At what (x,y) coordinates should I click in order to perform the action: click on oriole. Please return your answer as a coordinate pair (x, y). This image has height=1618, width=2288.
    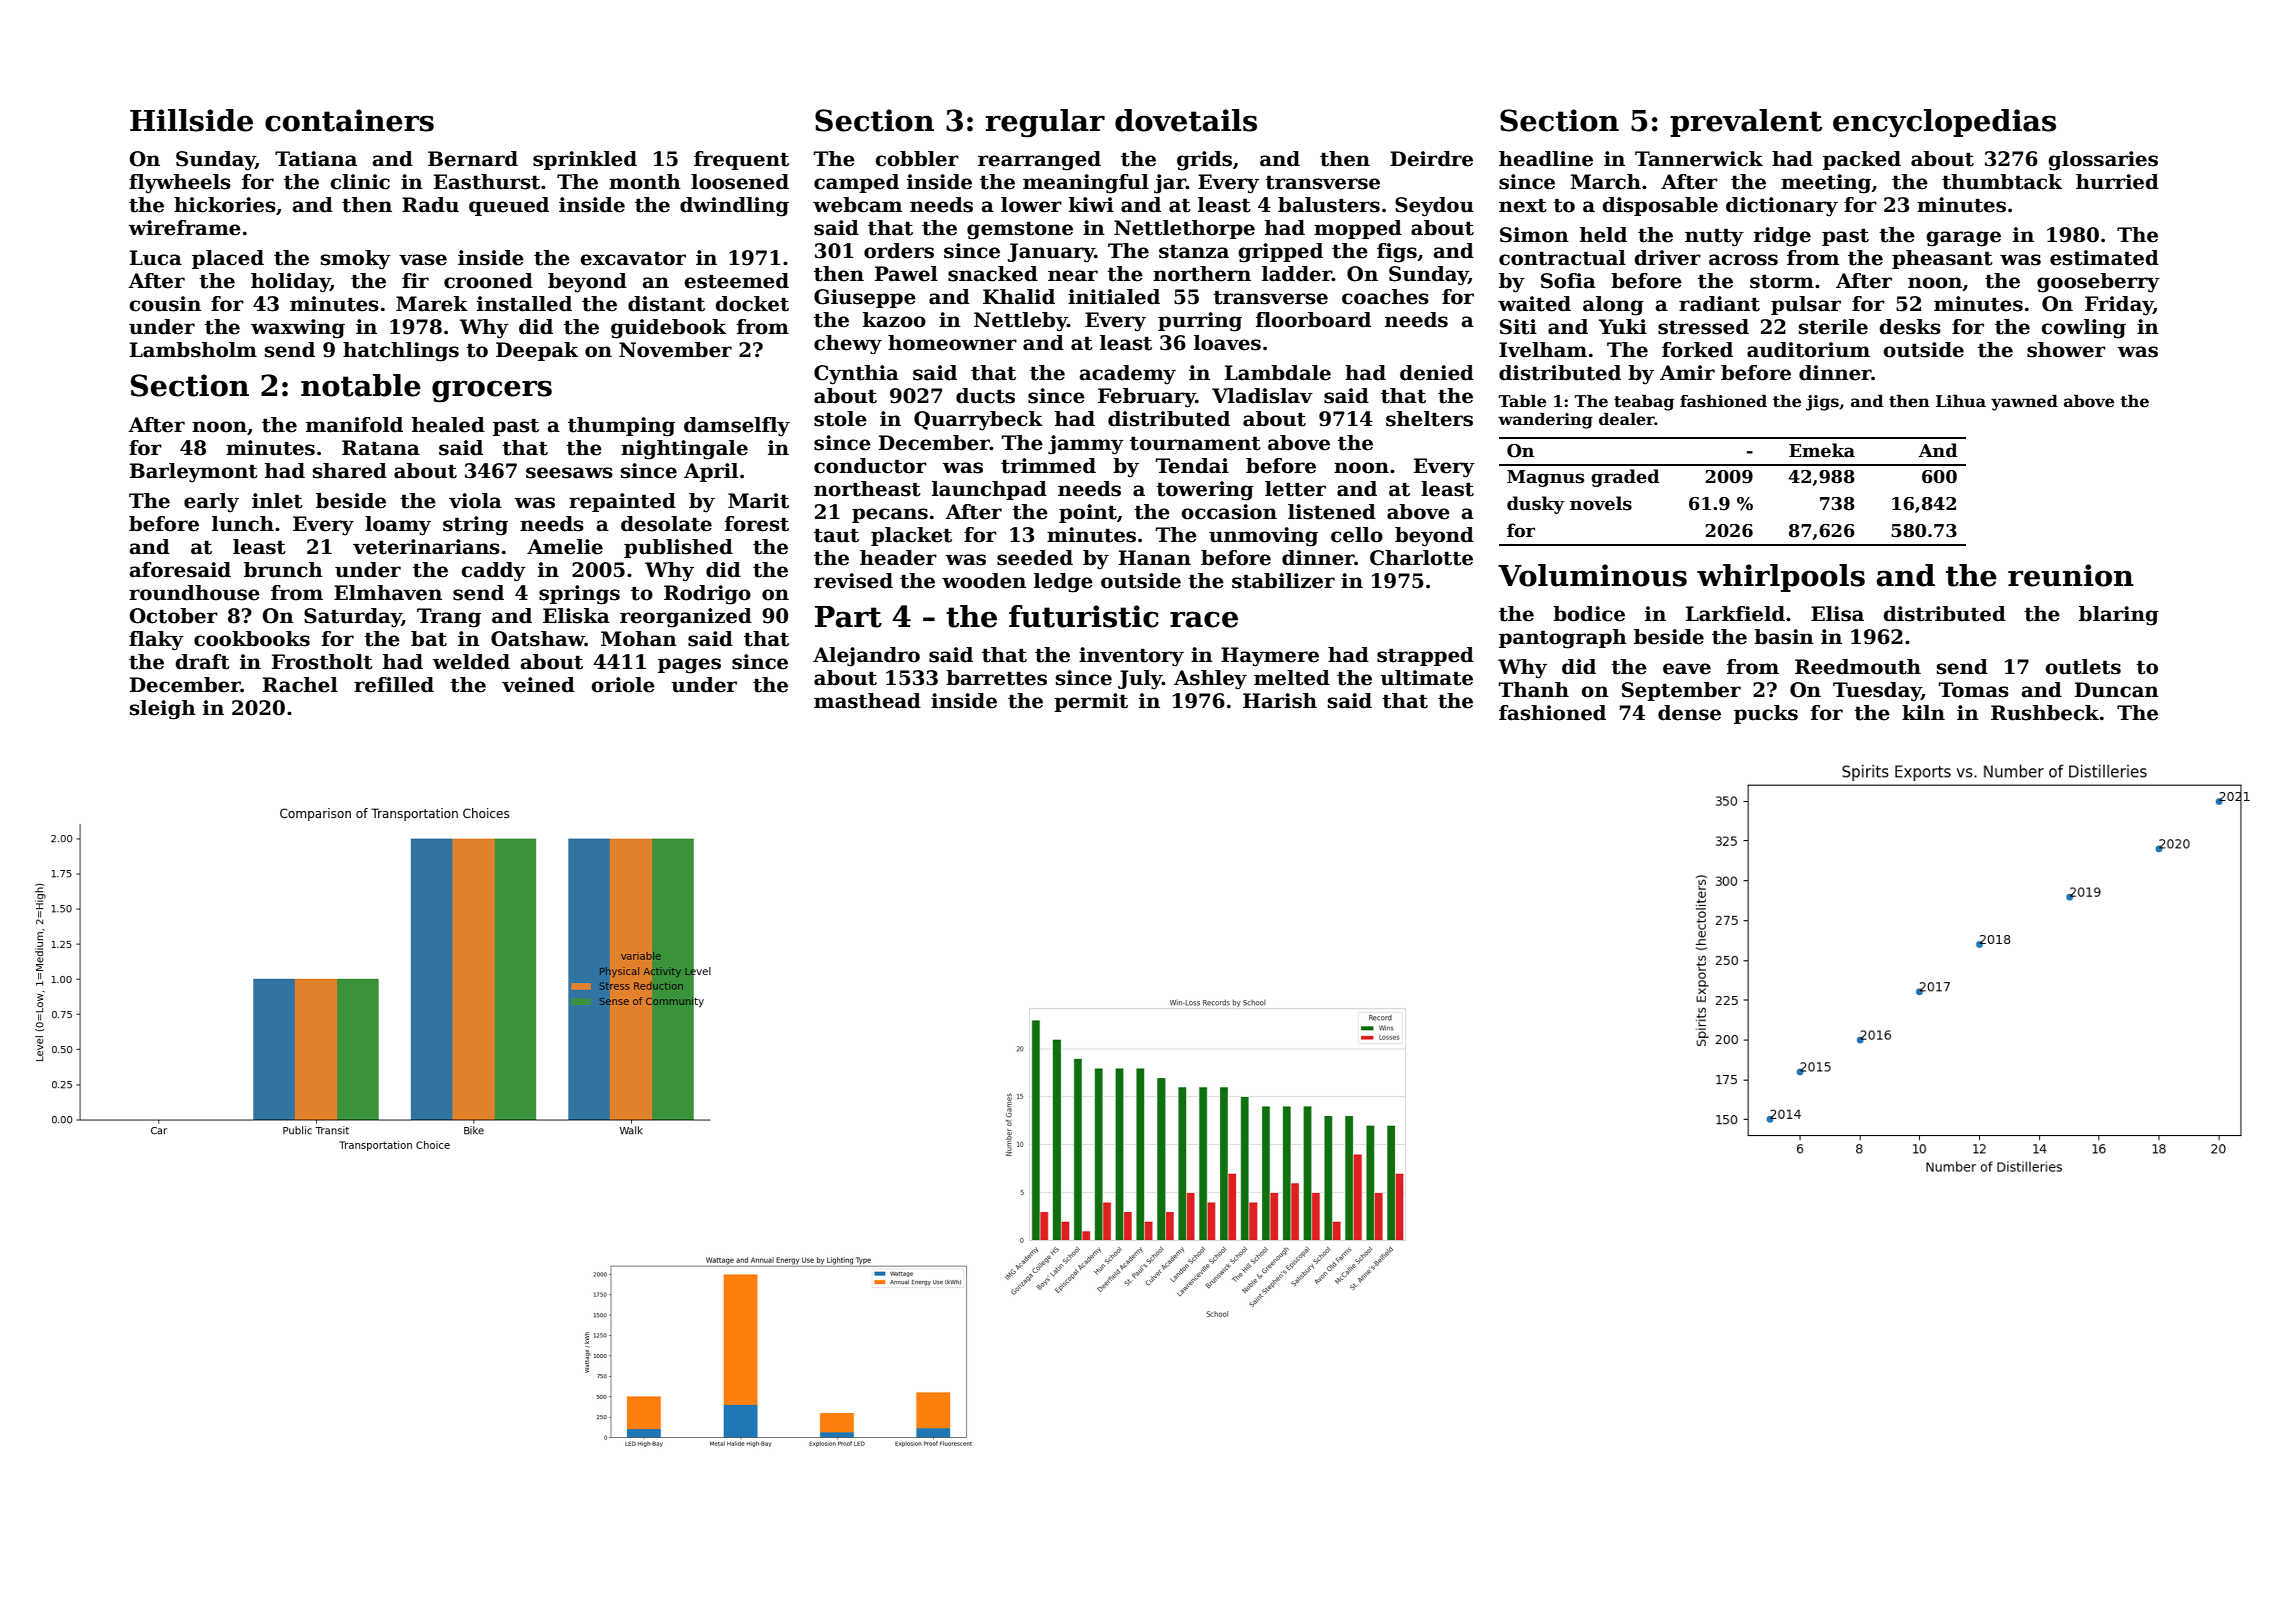
    Looking at the image, I should click on (623, 685).
